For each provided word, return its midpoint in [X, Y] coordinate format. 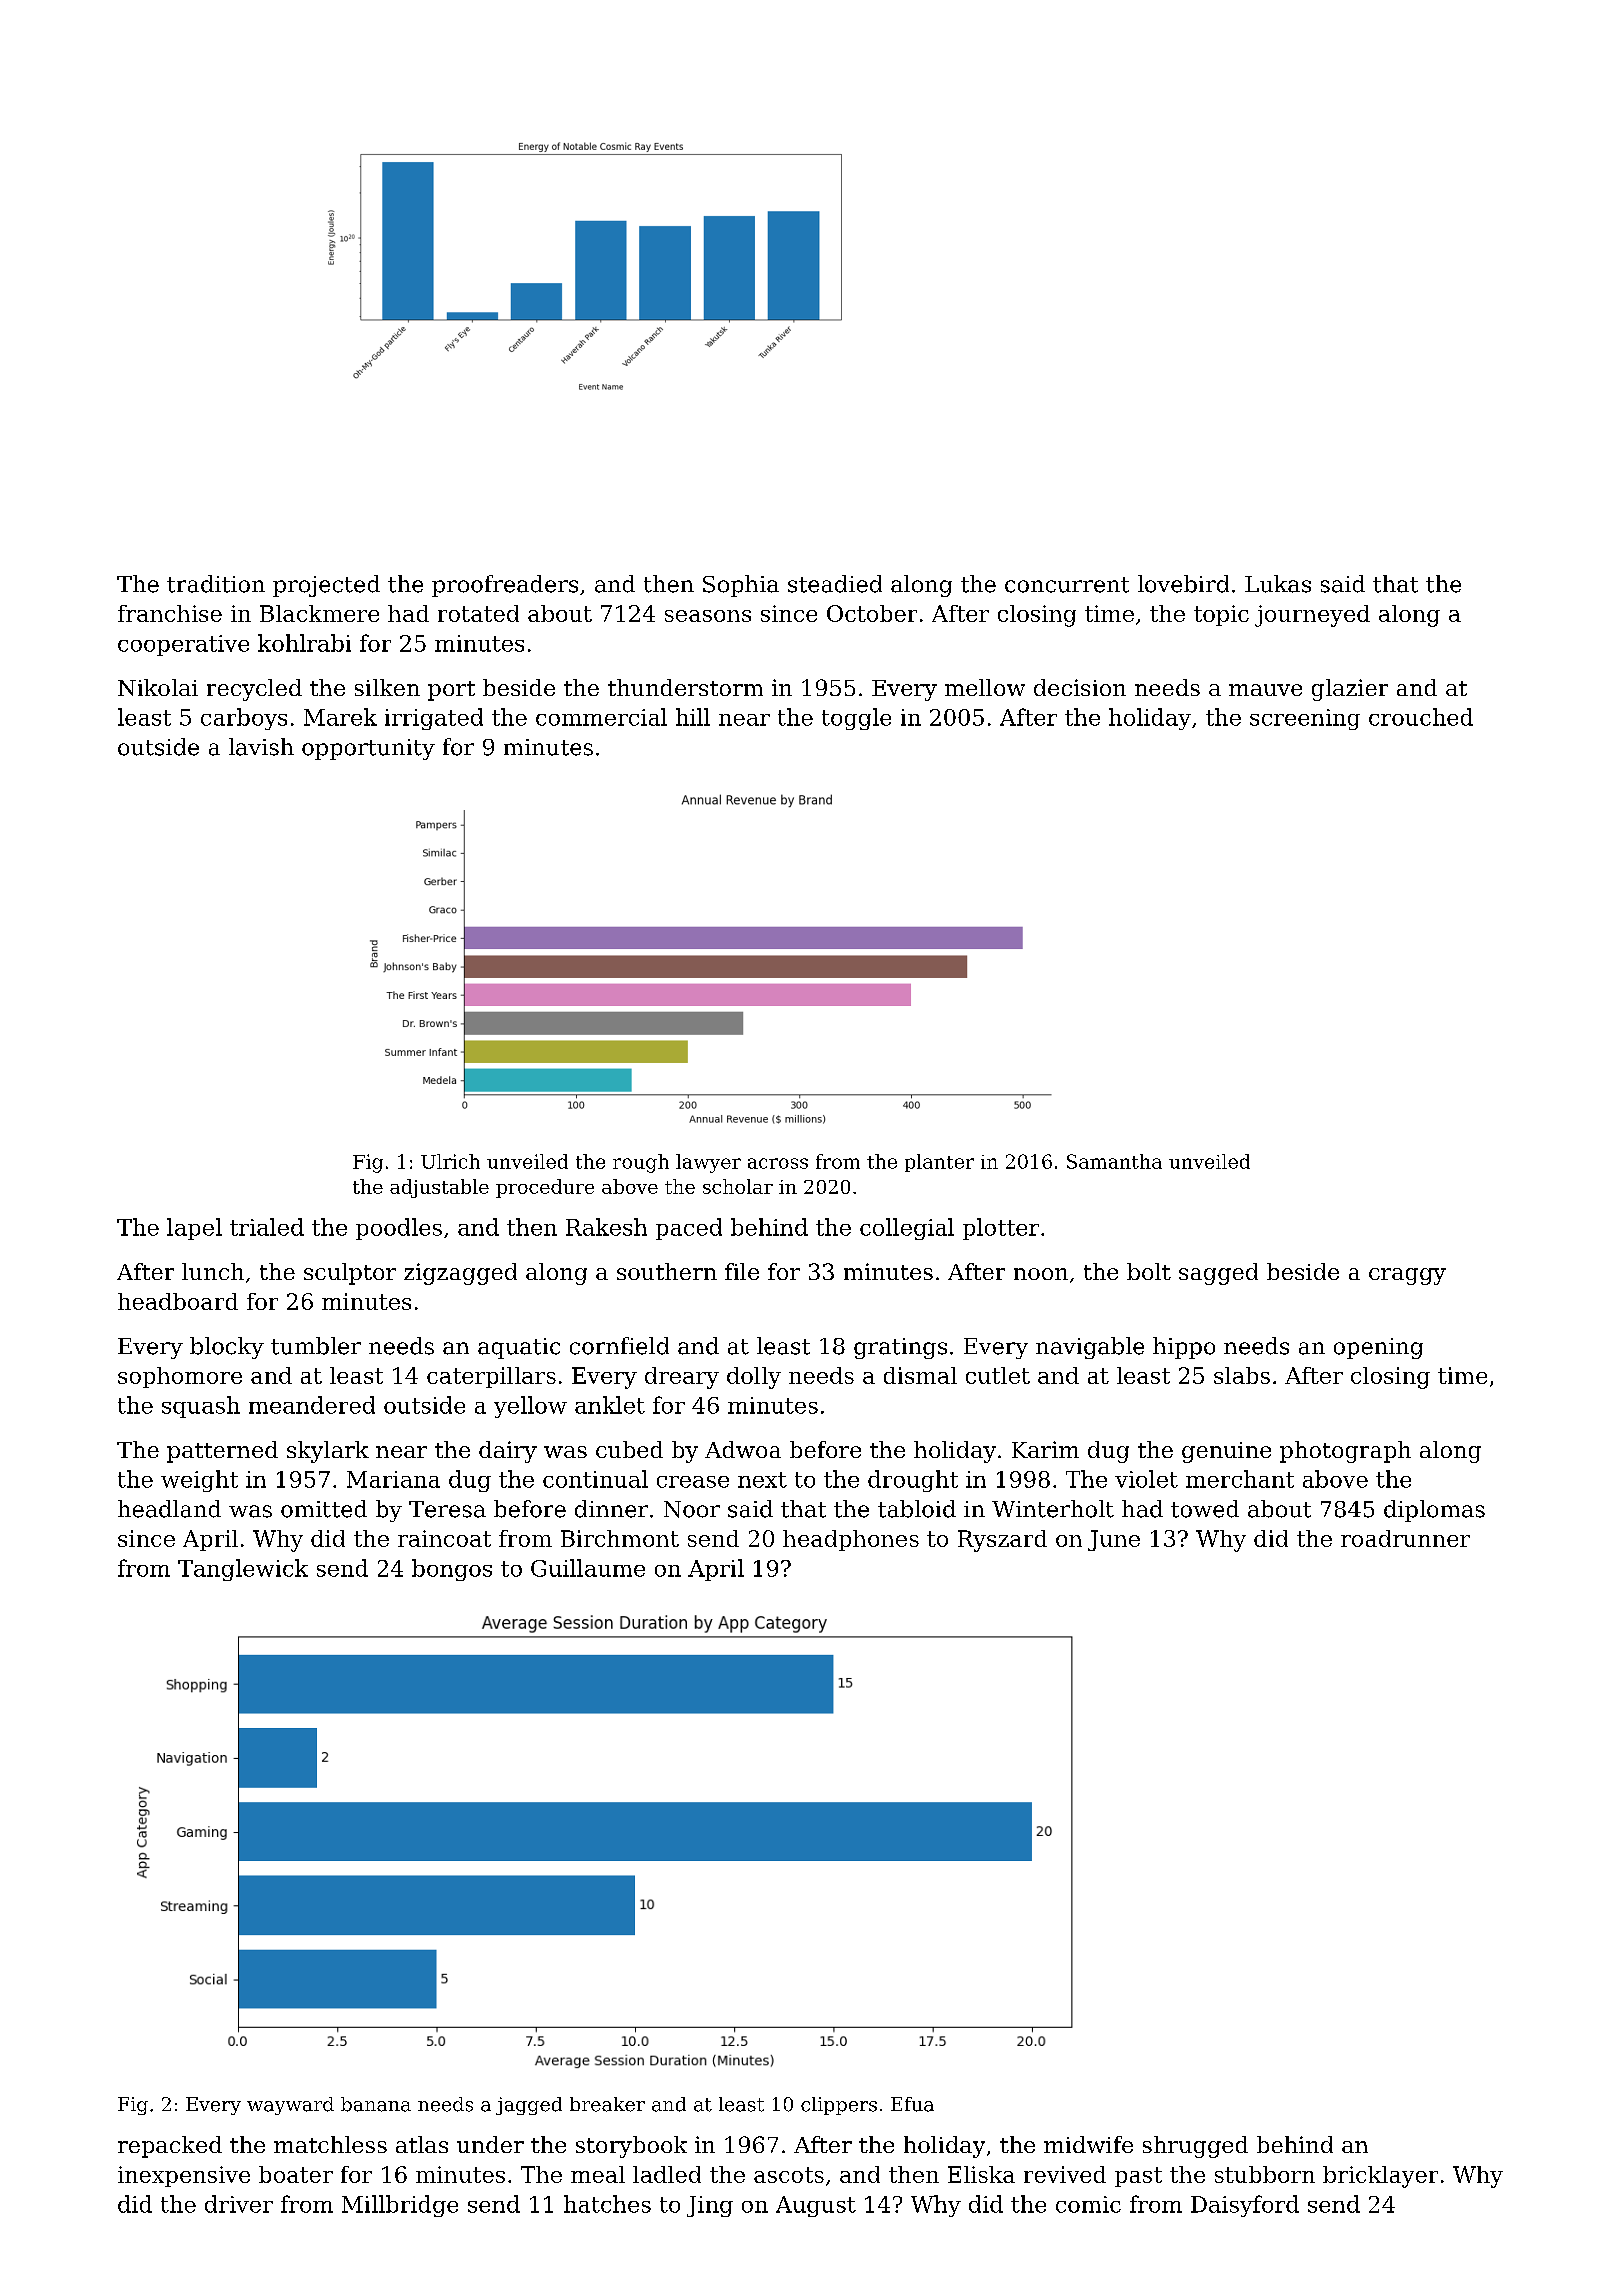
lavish [261, 747]
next [762, 1480]
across [778, 1163]
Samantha [1114, 1161]
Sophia [741, 586]
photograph [1345, 1452]
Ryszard [1002, 1541]
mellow [985, 687]
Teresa [447, 1509]
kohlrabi [304, 643]
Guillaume [588, 1568]
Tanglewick [243, 1570]
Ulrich [450, 1161]
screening [1305, 719]
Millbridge [400, 2206]
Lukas [1278, 584]
